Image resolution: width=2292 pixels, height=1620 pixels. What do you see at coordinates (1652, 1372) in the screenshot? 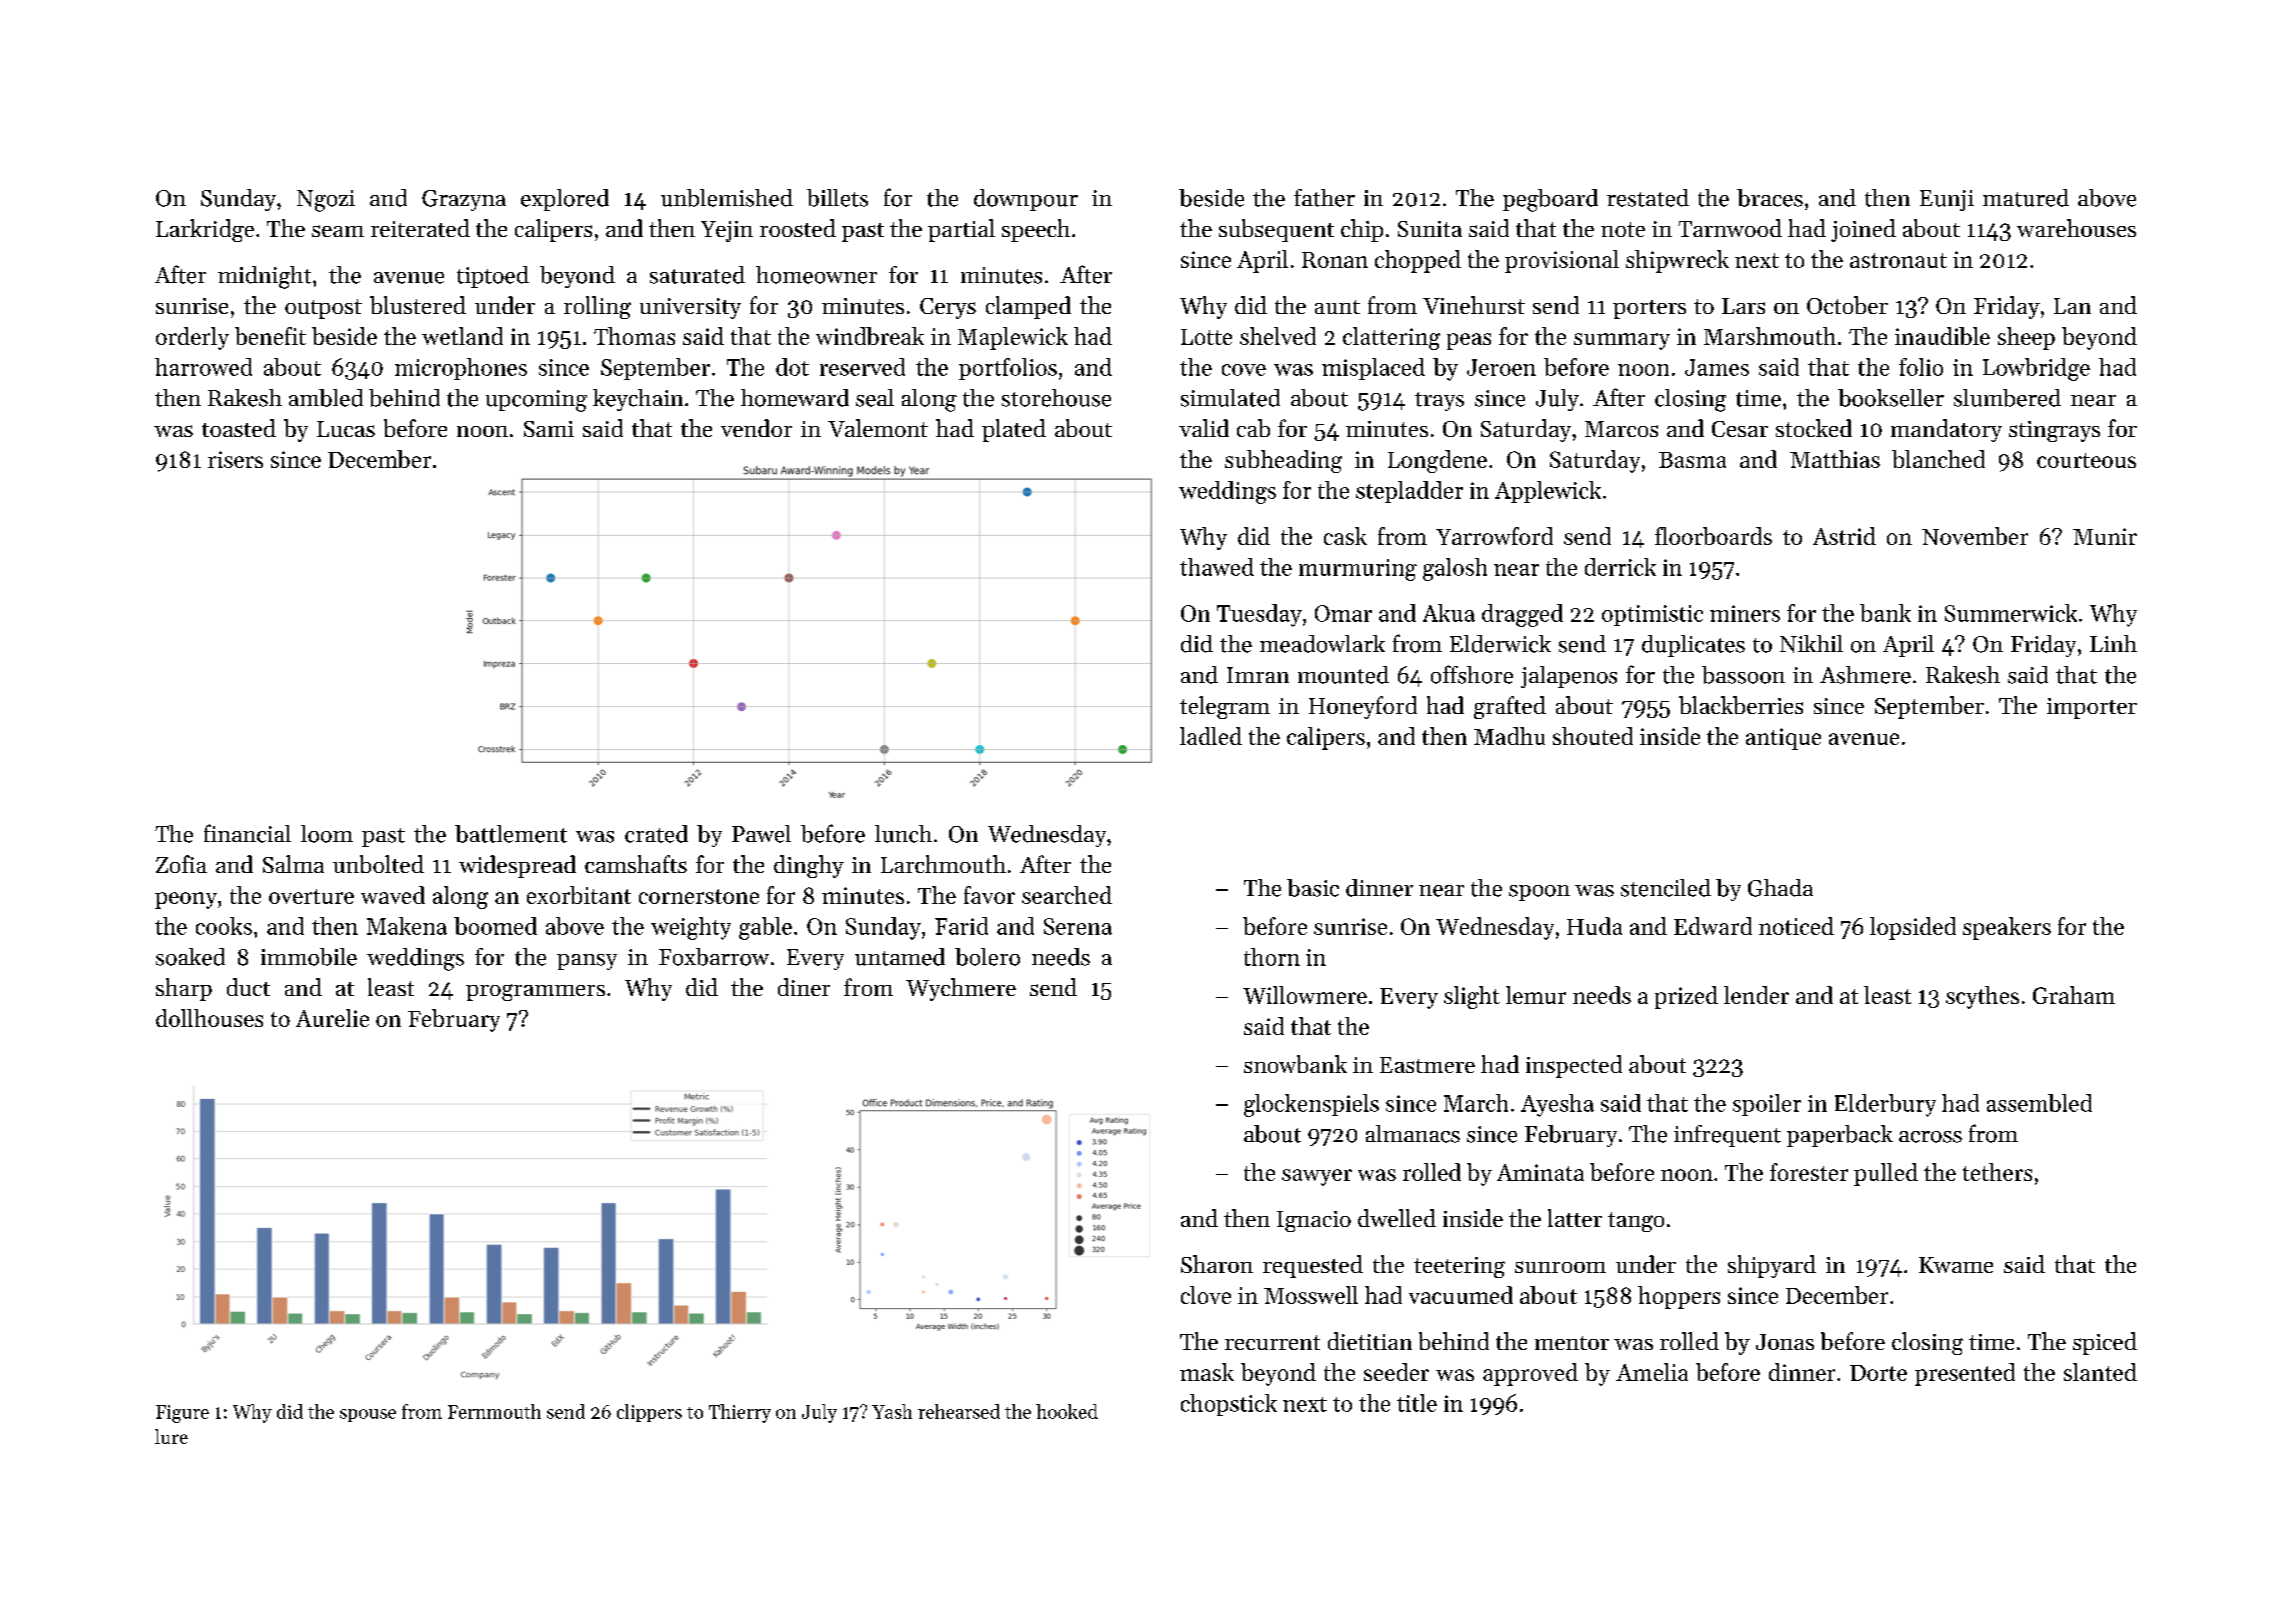
I see `Amelia` at bounding box center [1652, 1372].
